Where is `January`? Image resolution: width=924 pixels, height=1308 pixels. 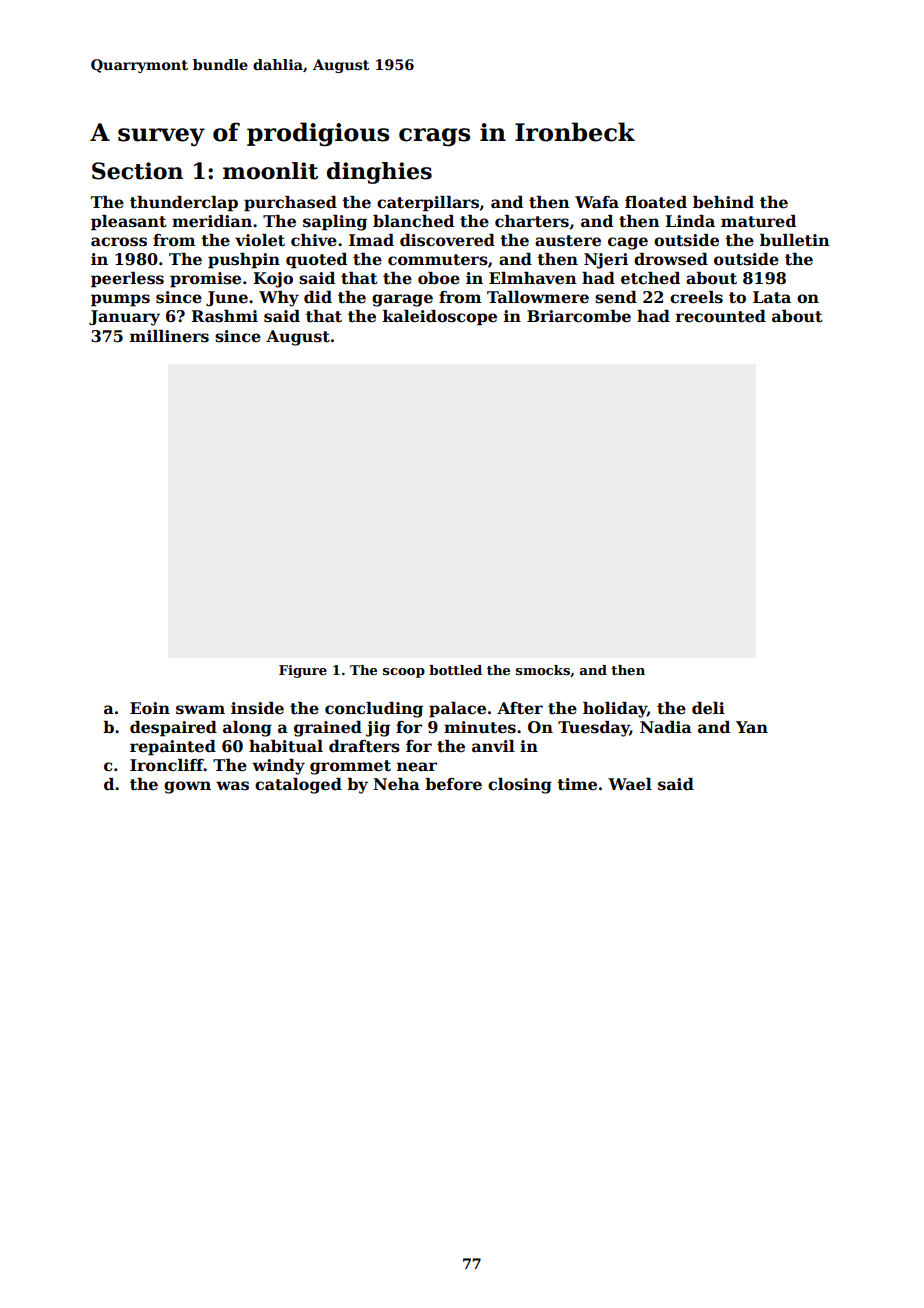 January is located at coordinates (124, 318).
